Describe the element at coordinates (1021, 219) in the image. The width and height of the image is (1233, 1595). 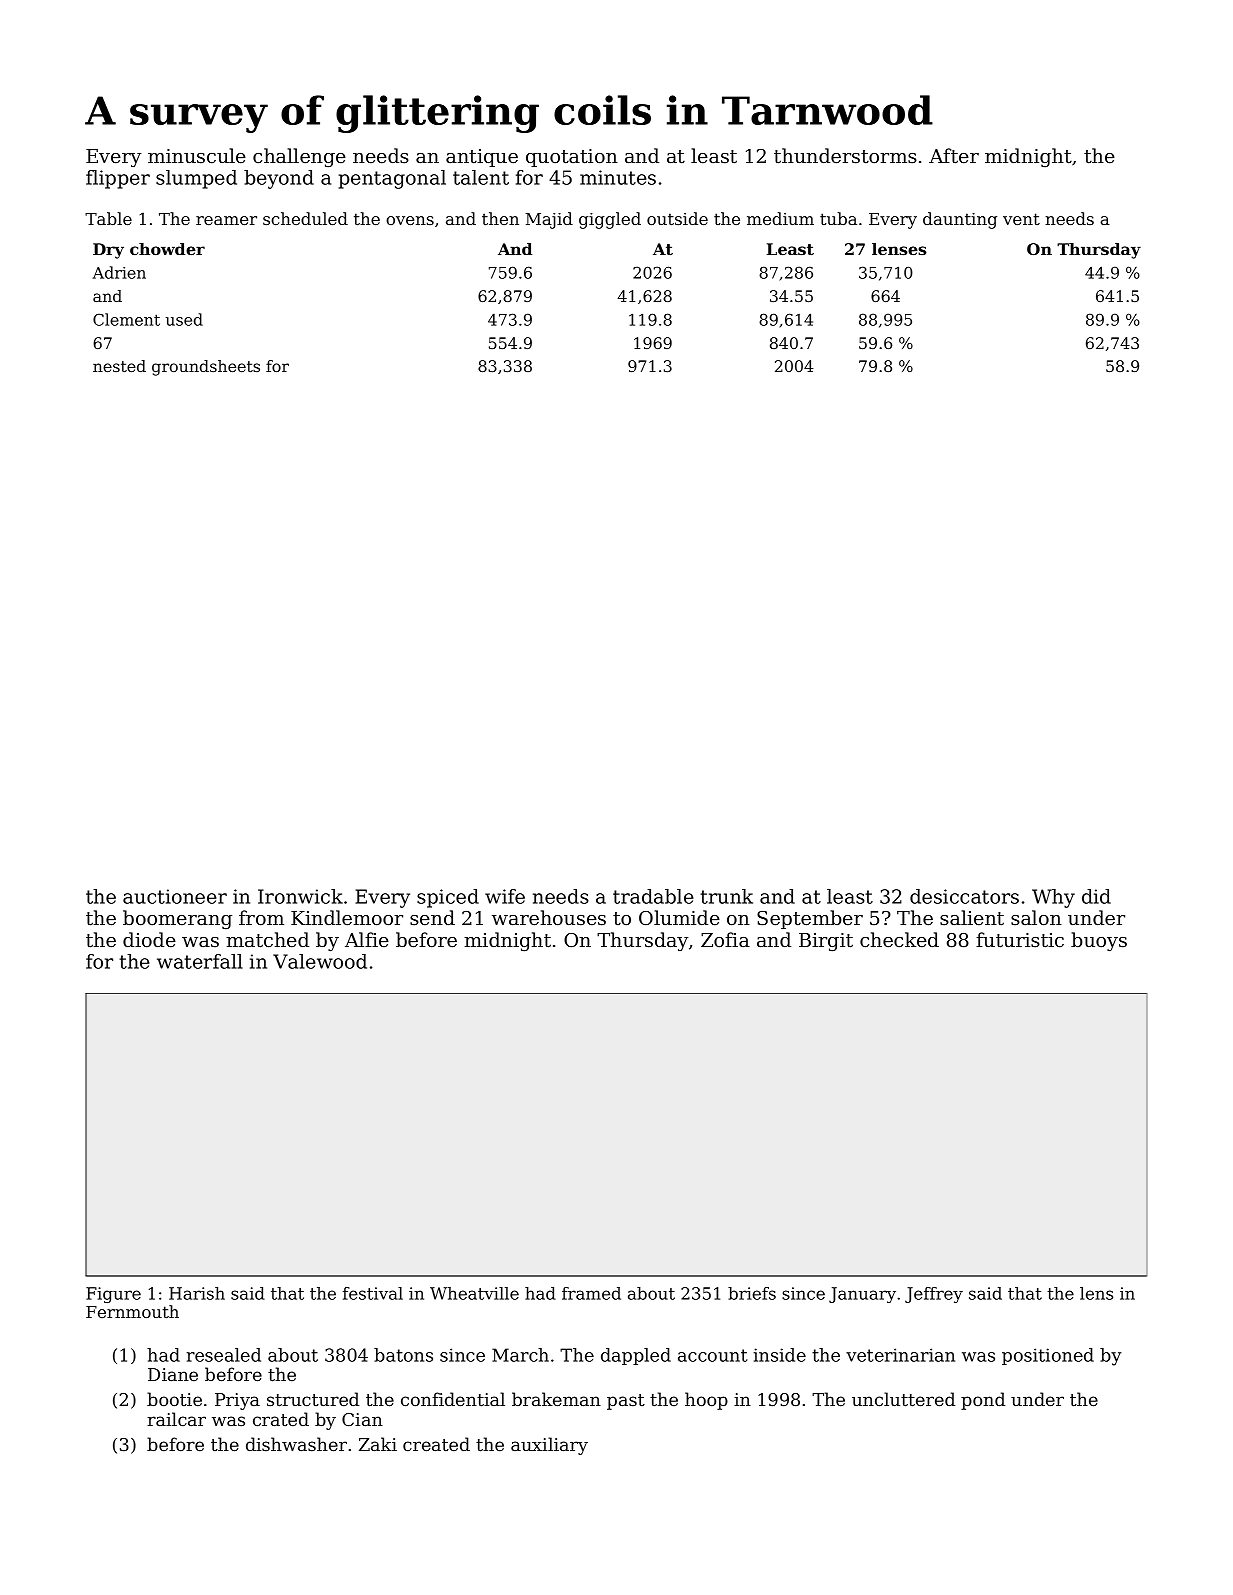
I see `vent` at that location.
